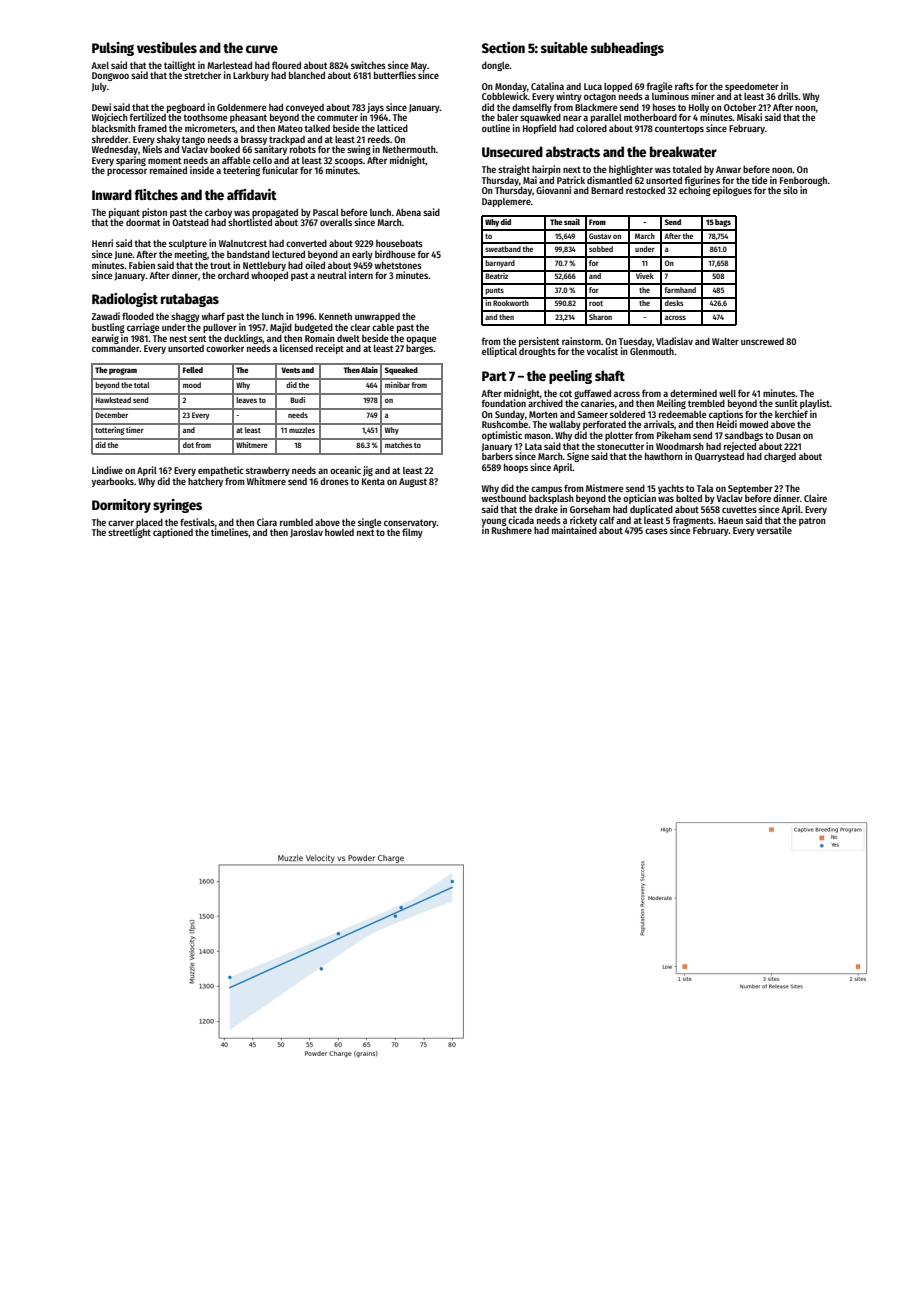  I want to click on Abena, so click(408, 212).
